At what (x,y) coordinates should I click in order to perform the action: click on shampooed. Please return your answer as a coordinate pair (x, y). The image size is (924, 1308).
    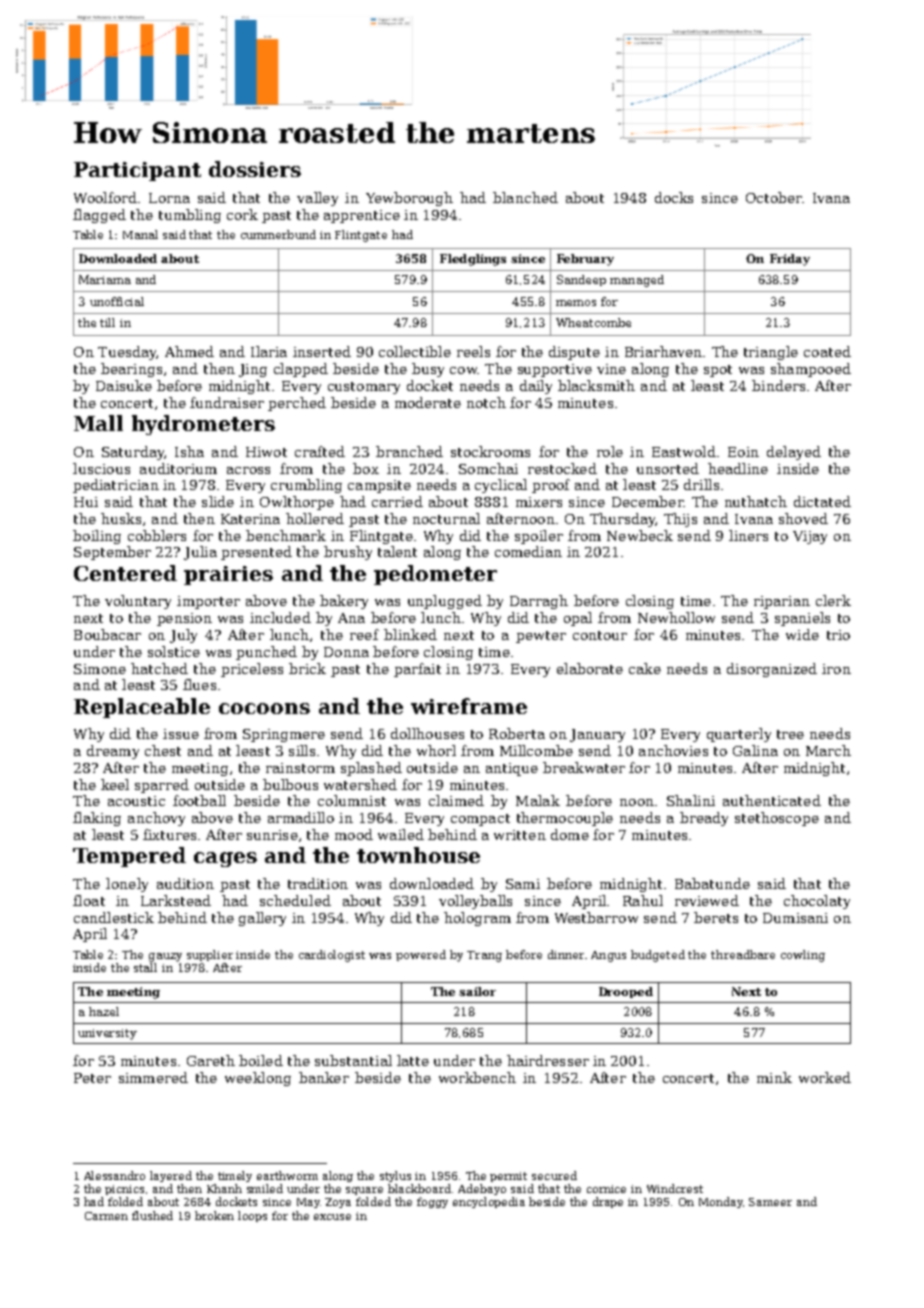
    Looking at the image, I should click on (811, 370).
